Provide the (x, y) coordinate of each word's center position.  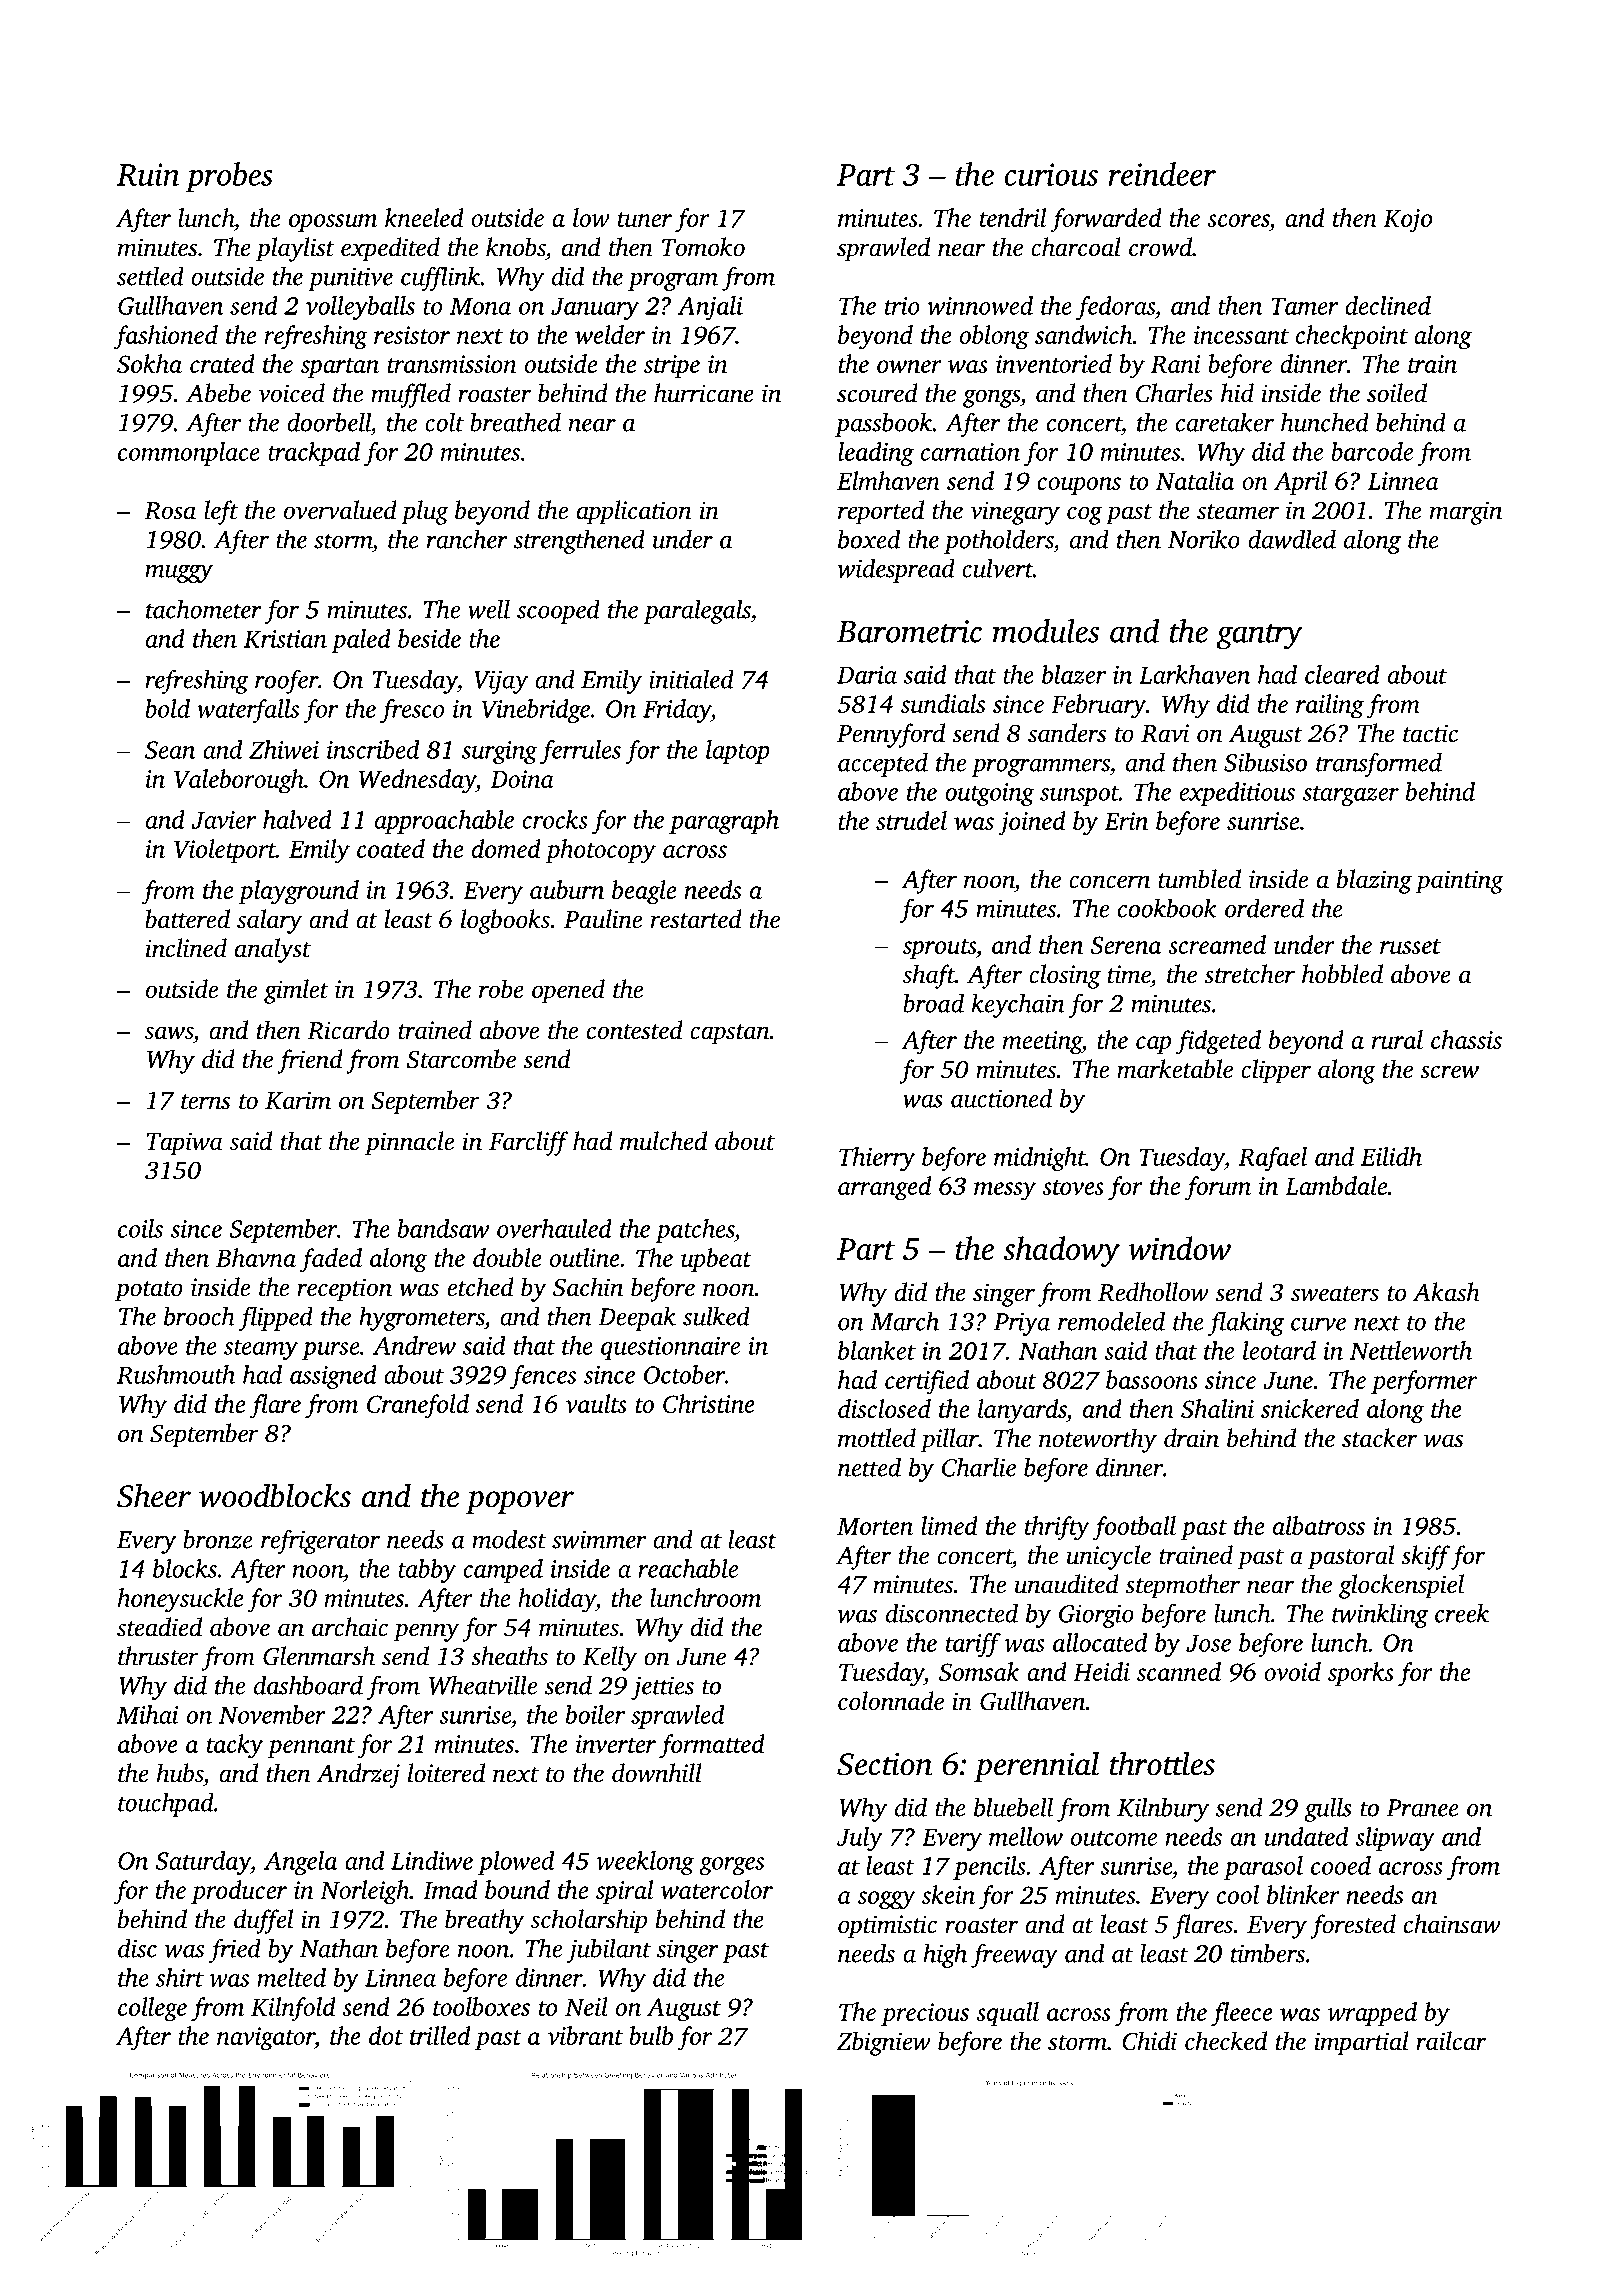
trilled (440, 2035)
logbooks (505, 921)
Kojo (1407, 221)
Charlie (979, 1467)
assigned (333, 1377)
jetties (662, 1688)
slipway (1395, 1839)
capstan (730, 1034)
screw (1449, 1072)
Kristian (285, 639)
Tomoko (703, 247)
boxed (869, 539)
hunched (1325, 422)
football (1134, 1528)
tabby (427, 1571)
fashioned (166, 337)
